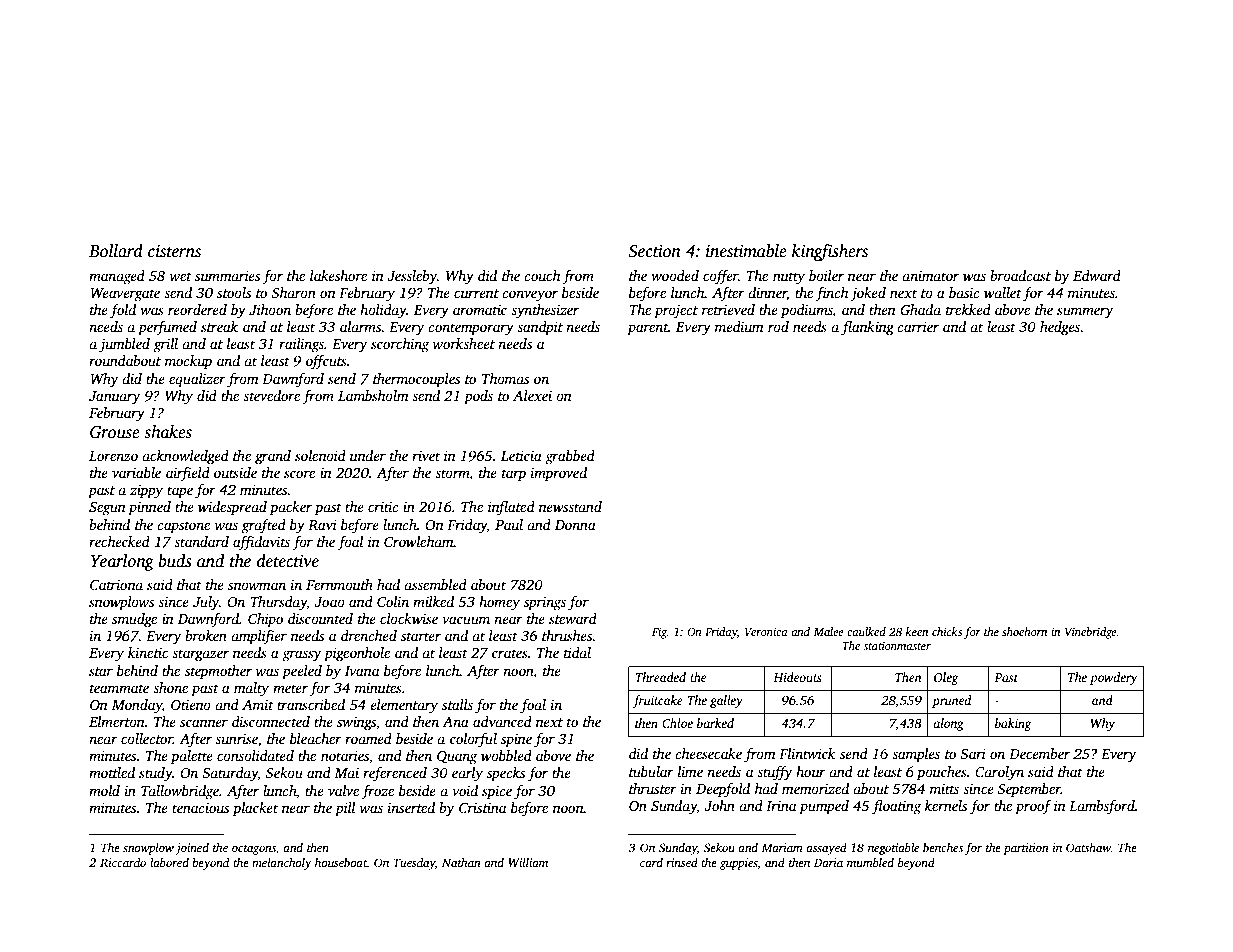 This page has height=952, width=1233. I want to click on grill, so click(166, 345).
